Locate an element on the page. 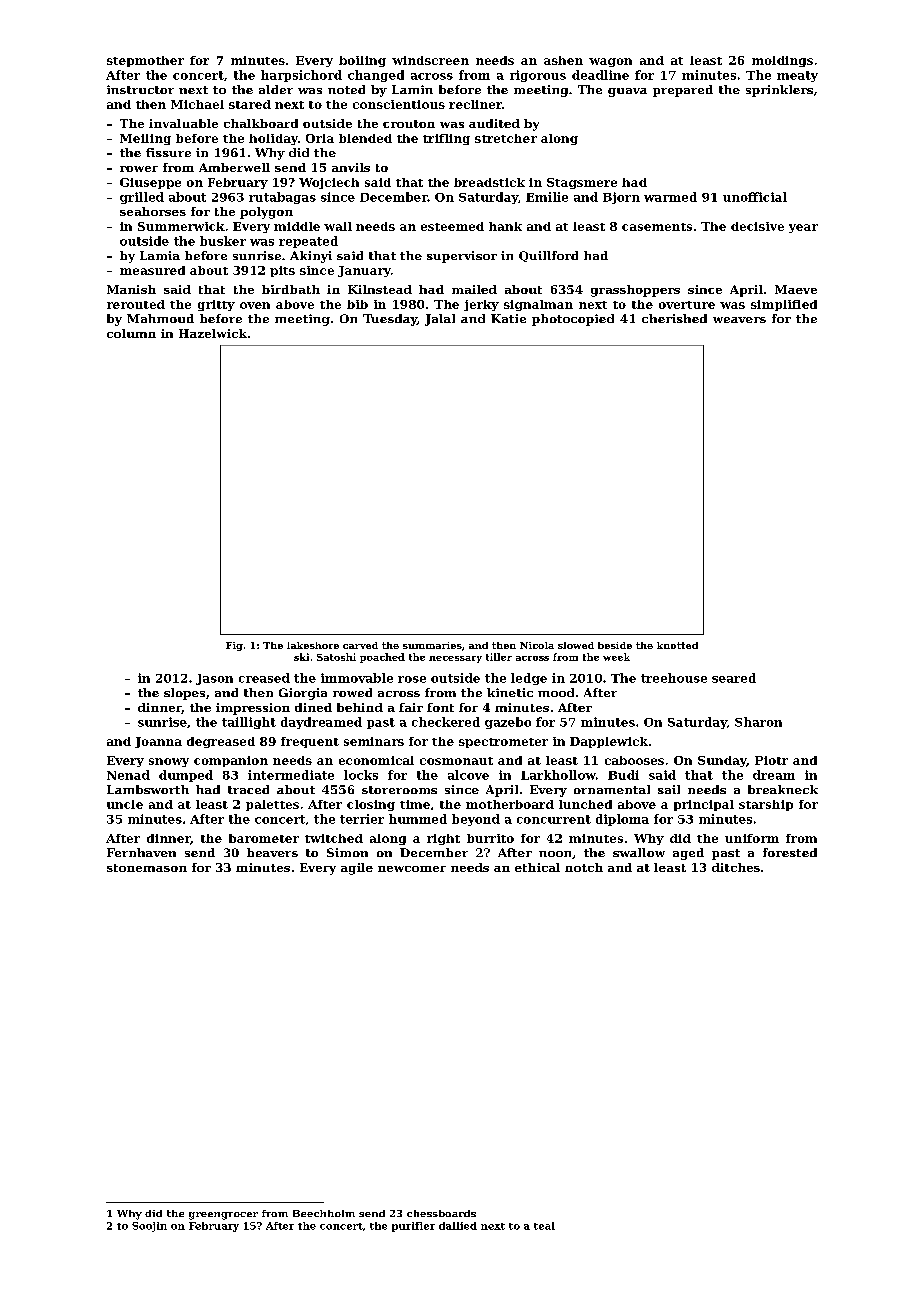 Image resolution: width=924 pixels, height=1308 pixels. Nicola is located at coordinates (537, 645).
